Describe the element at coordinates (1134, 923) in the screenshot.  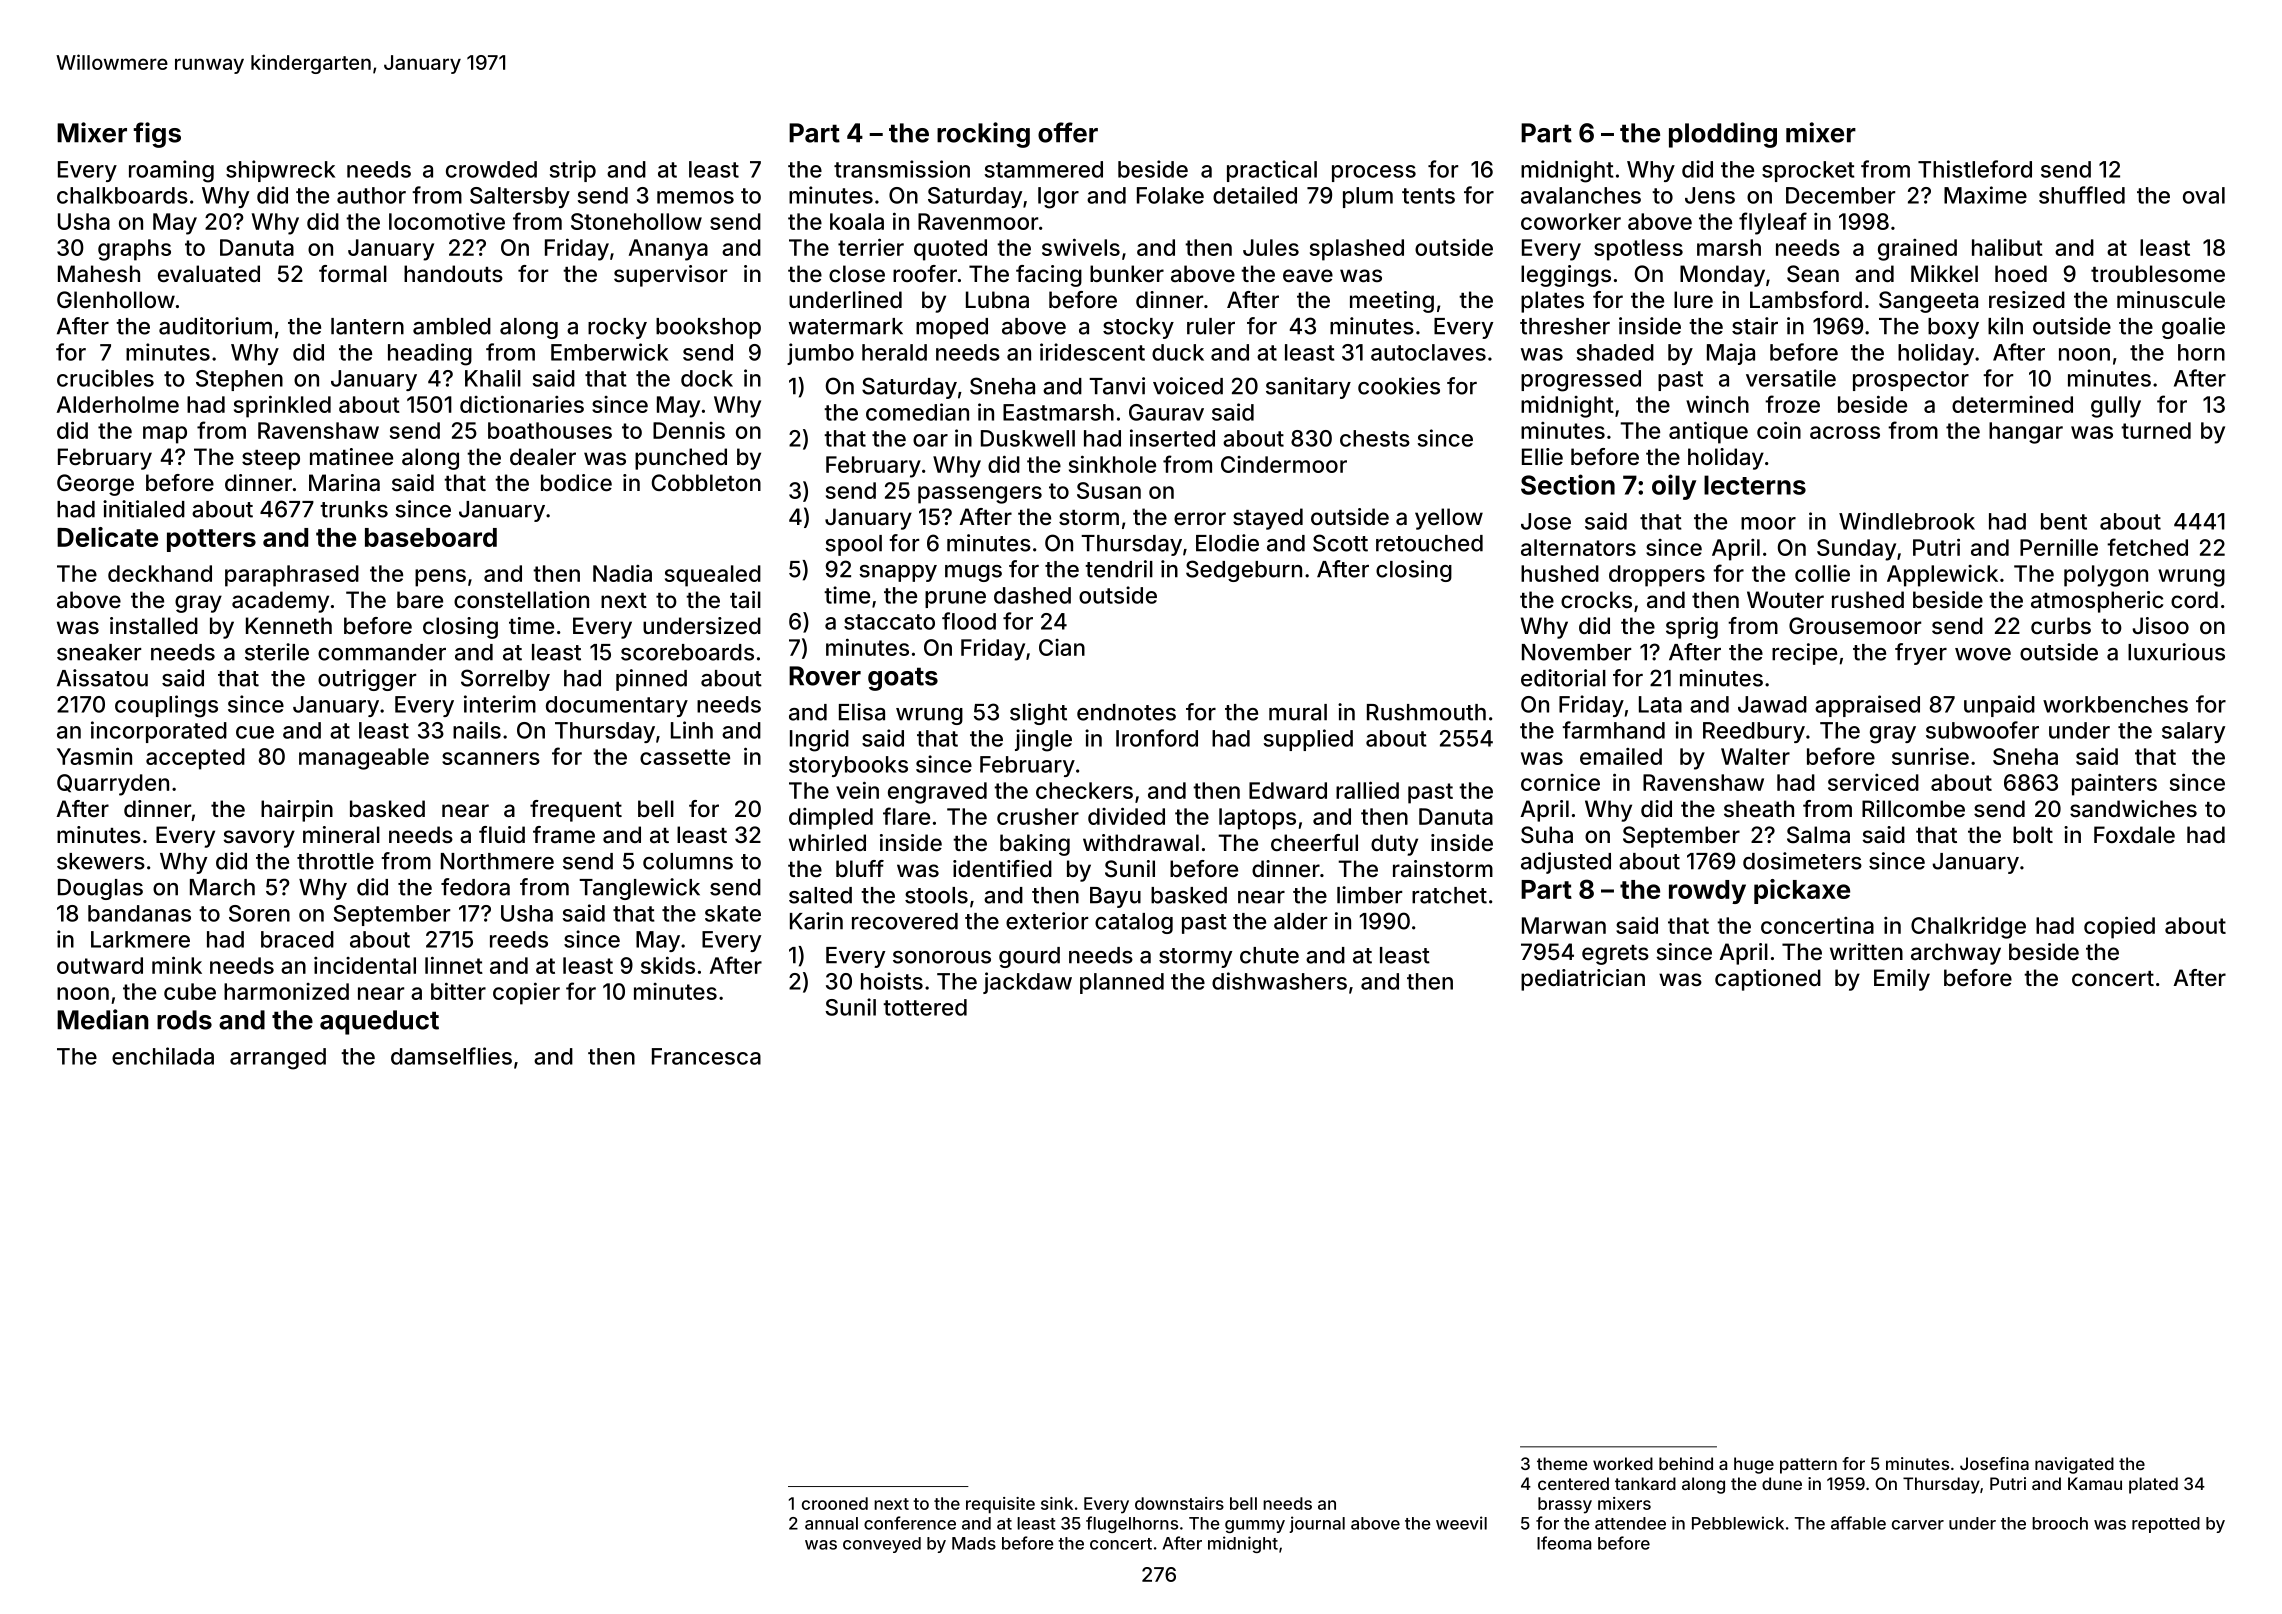
I see `catalog` at that location.
